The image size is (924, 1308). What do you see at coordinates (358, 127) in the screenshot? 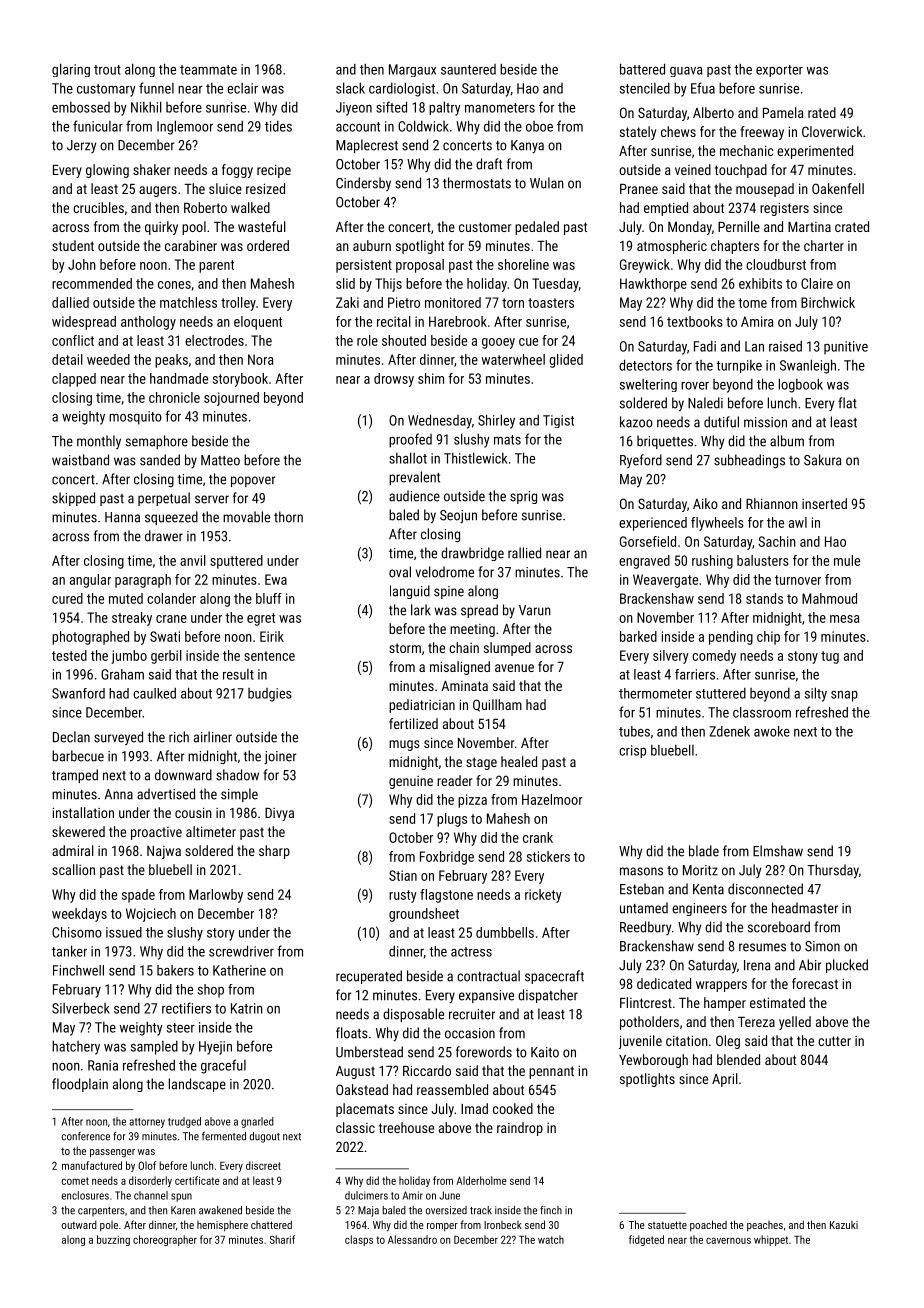
I see `account` at bounding box center [358, 127].
